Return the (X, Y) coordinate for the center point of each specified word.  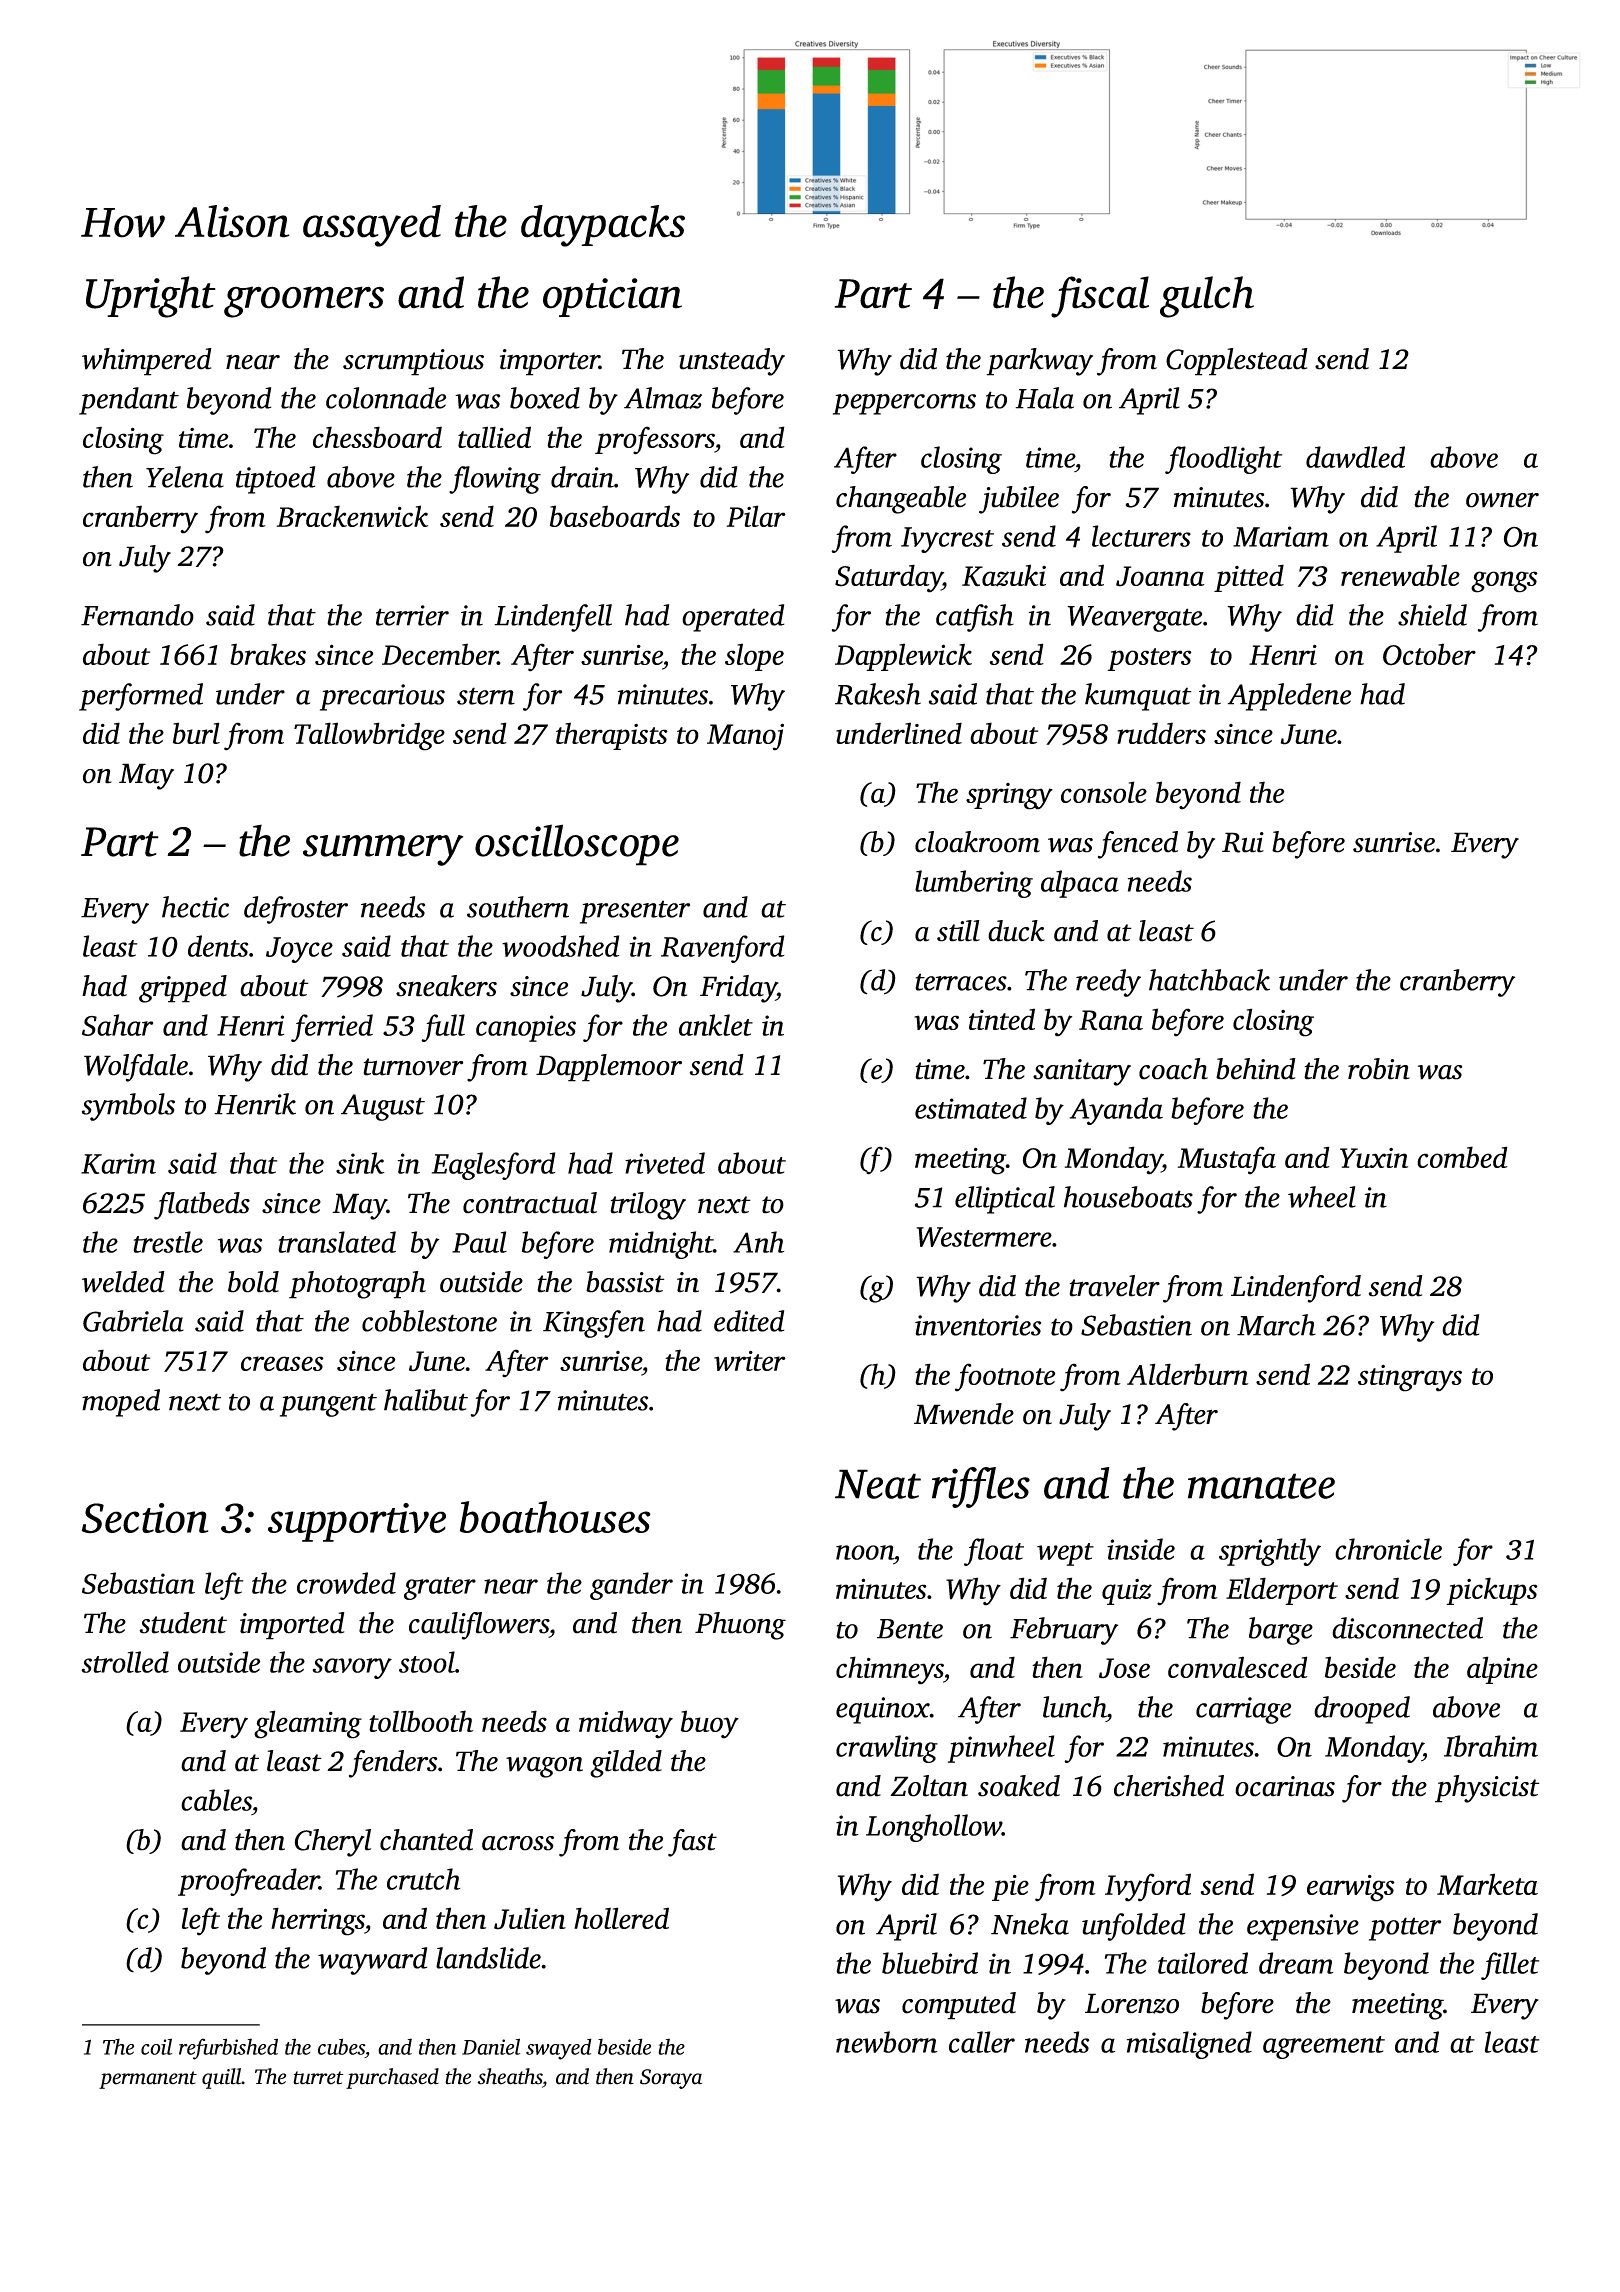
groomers (304, 302)
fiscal (1100, 297)
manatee (1261, 1486)
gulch (1207, 297)
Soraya (671, 2079)
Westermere (984, 1237)
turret (318, 2078)
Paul (479, 1242)
